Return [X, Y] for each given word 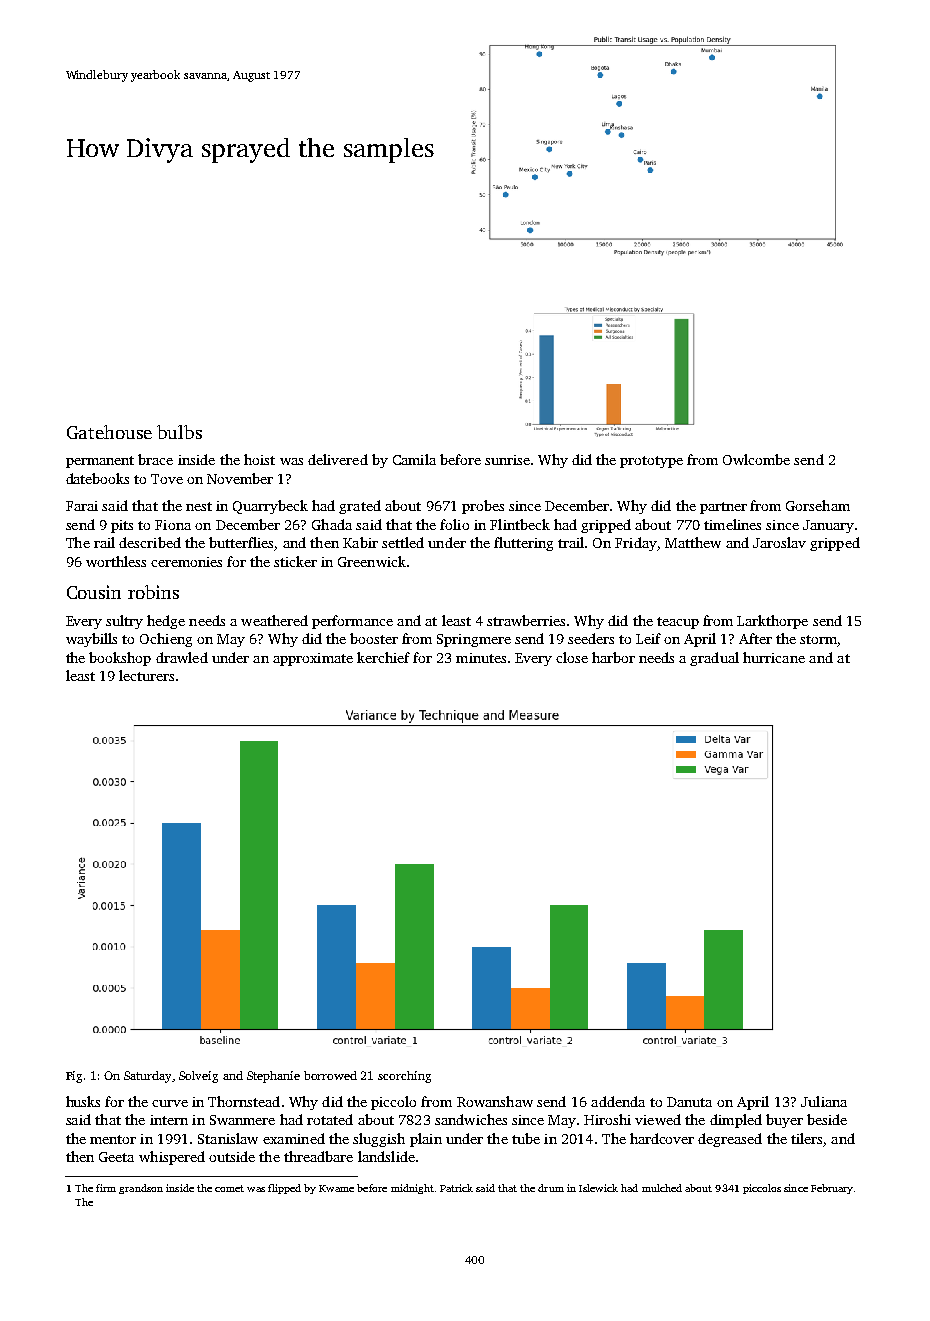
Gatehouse [109, 432]
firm [106, 1188]
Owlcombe [756, 459]
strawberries [526, 620]
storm [819, 641]
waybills [91, 640]
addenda [618, 1101]
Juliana [824, 1101]
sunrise [507, 460]
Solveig [198, 1077]
